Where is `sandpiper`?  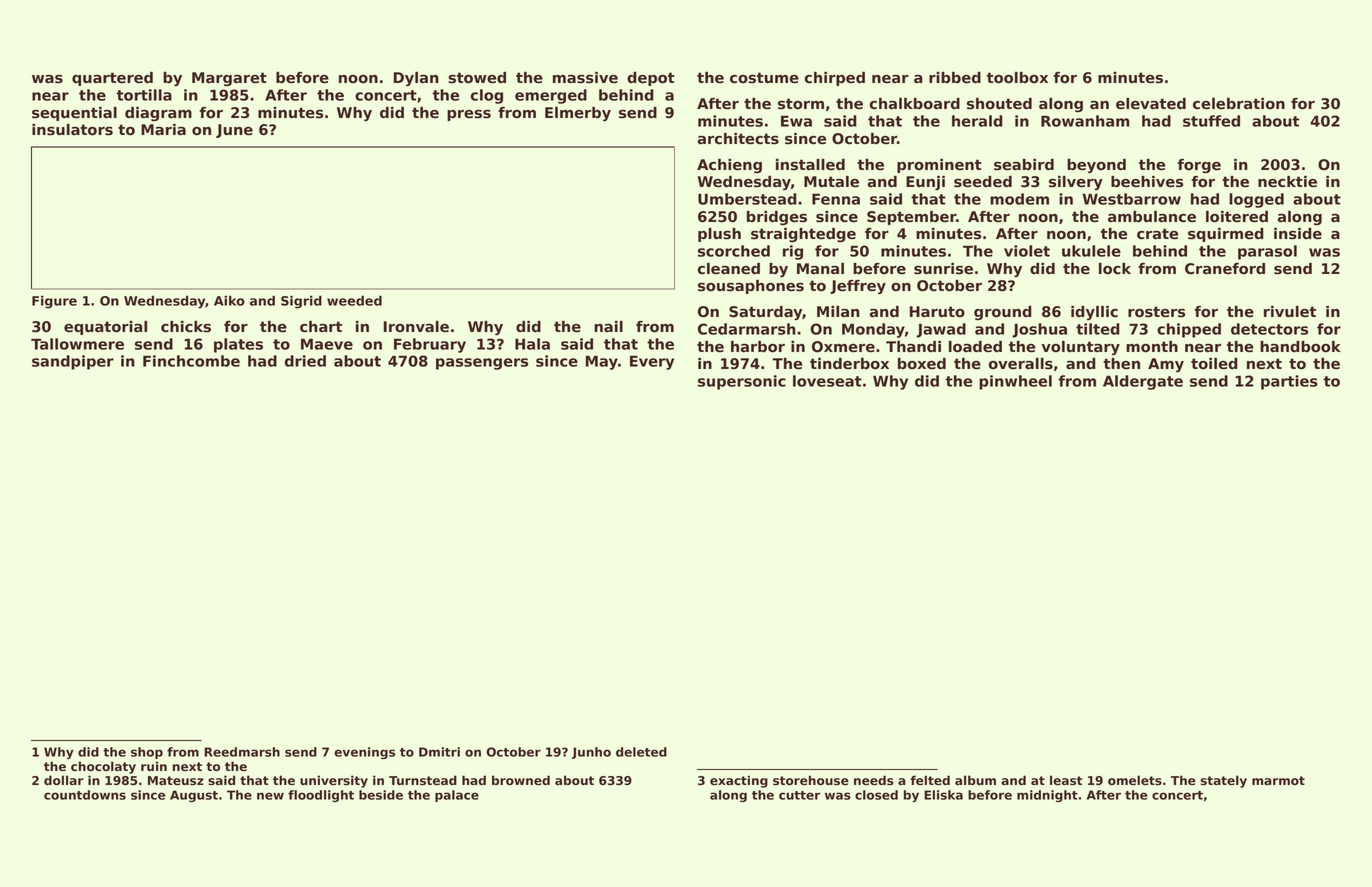 sandpiper is located at coordinates (73, 362).
